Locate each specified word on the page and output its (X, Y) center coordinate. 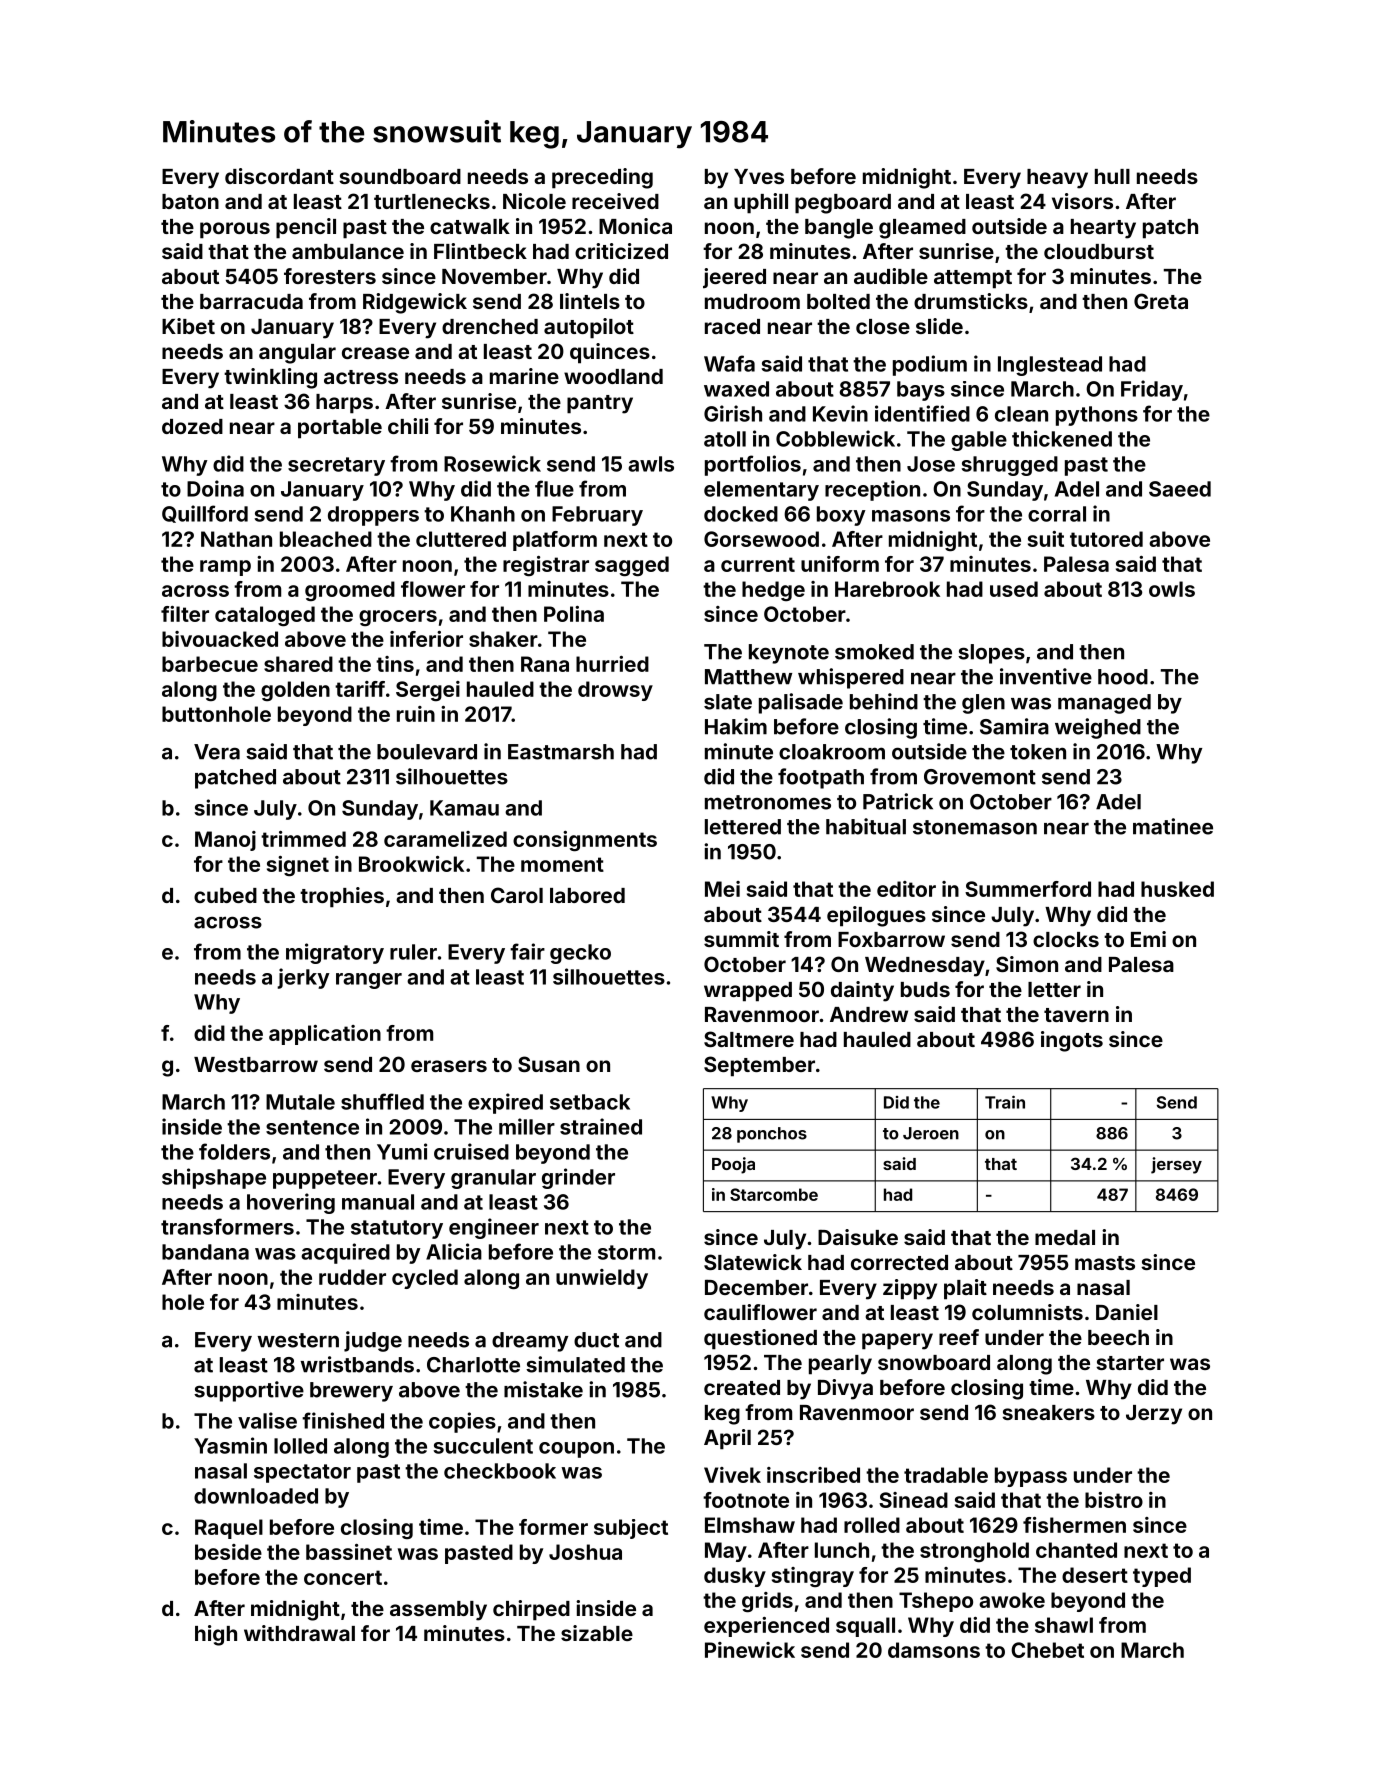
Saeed (1180, 489)
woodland (613, 376)
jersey (1176, 1165)
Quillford (205, 514)
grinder (578, 1178)
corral (1057, 514)
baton (190, 201)
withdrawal (299, 1633)
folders (234, 1151)
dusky (735, 1577)
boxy (841, 516)
